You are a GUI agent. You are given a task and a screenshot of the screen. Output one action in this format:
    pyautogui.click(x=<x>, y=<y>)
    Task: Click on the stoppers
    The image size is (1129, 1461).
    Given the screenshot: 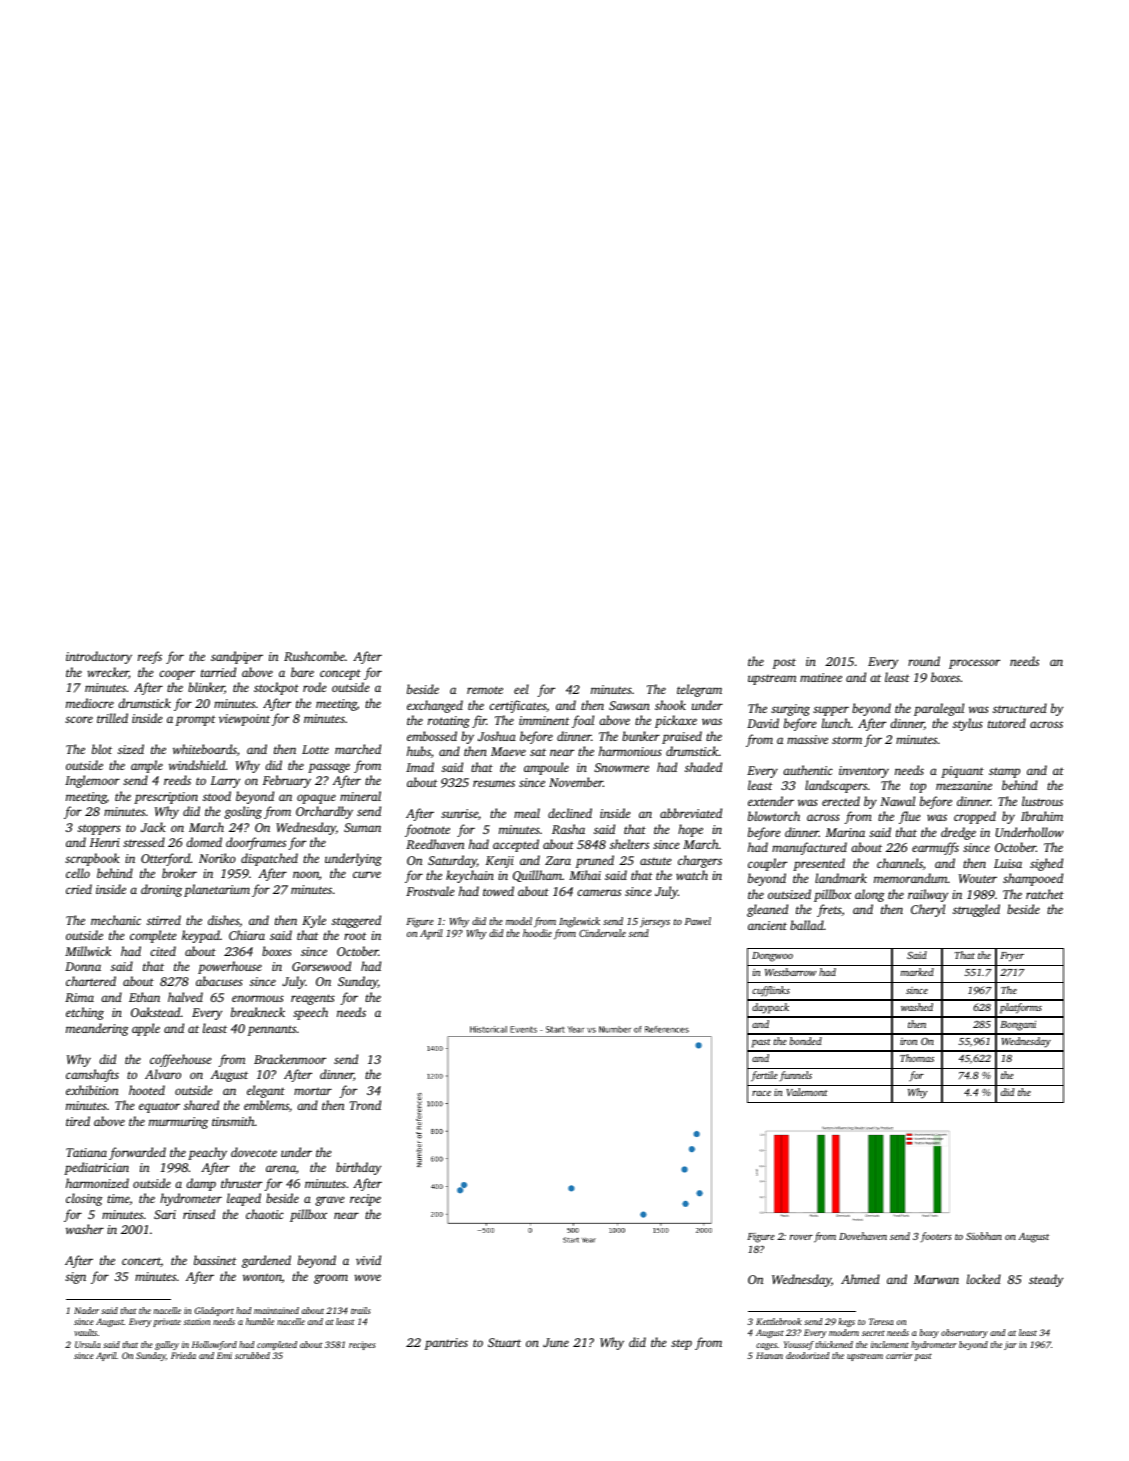 What is the action you would take?
    pyautogui.click(x=99, y=830)
